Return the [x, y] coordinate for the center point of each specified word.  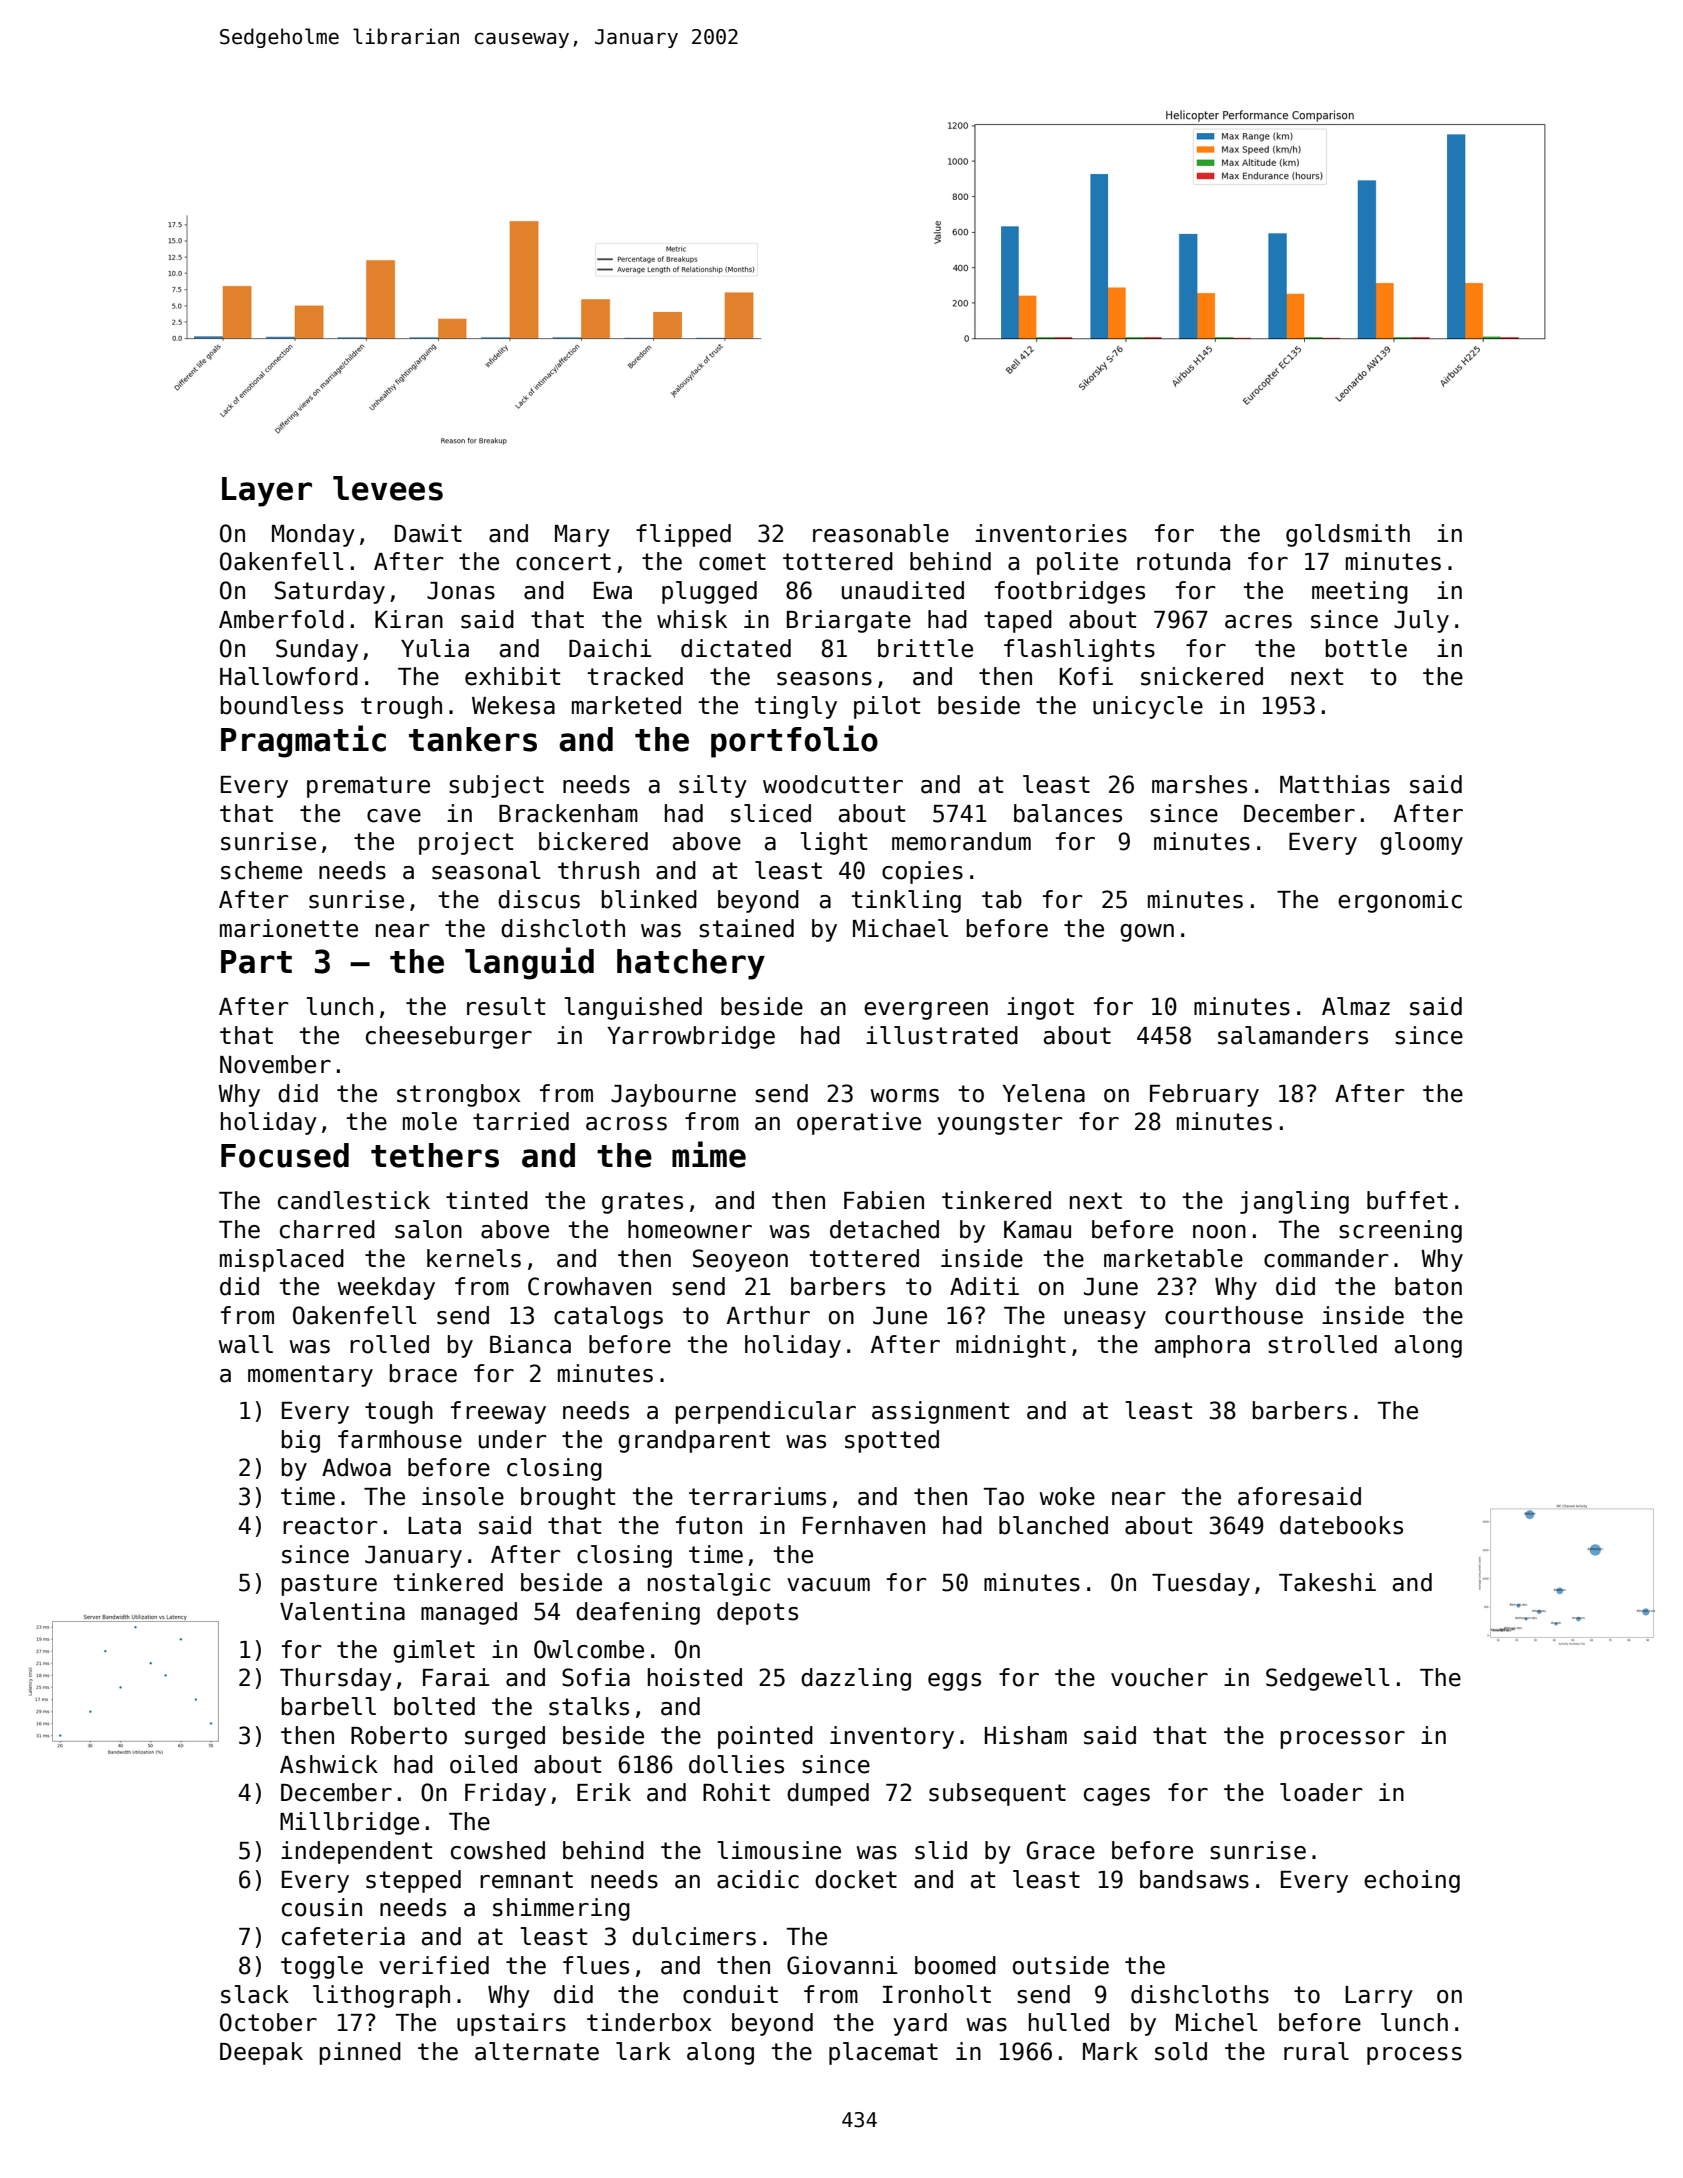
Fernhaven [864, 1525]
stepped [413, 1881]
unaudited [903, 590]
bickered [593, 841]
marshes [1199, 784]
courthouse [1234, 1315]
